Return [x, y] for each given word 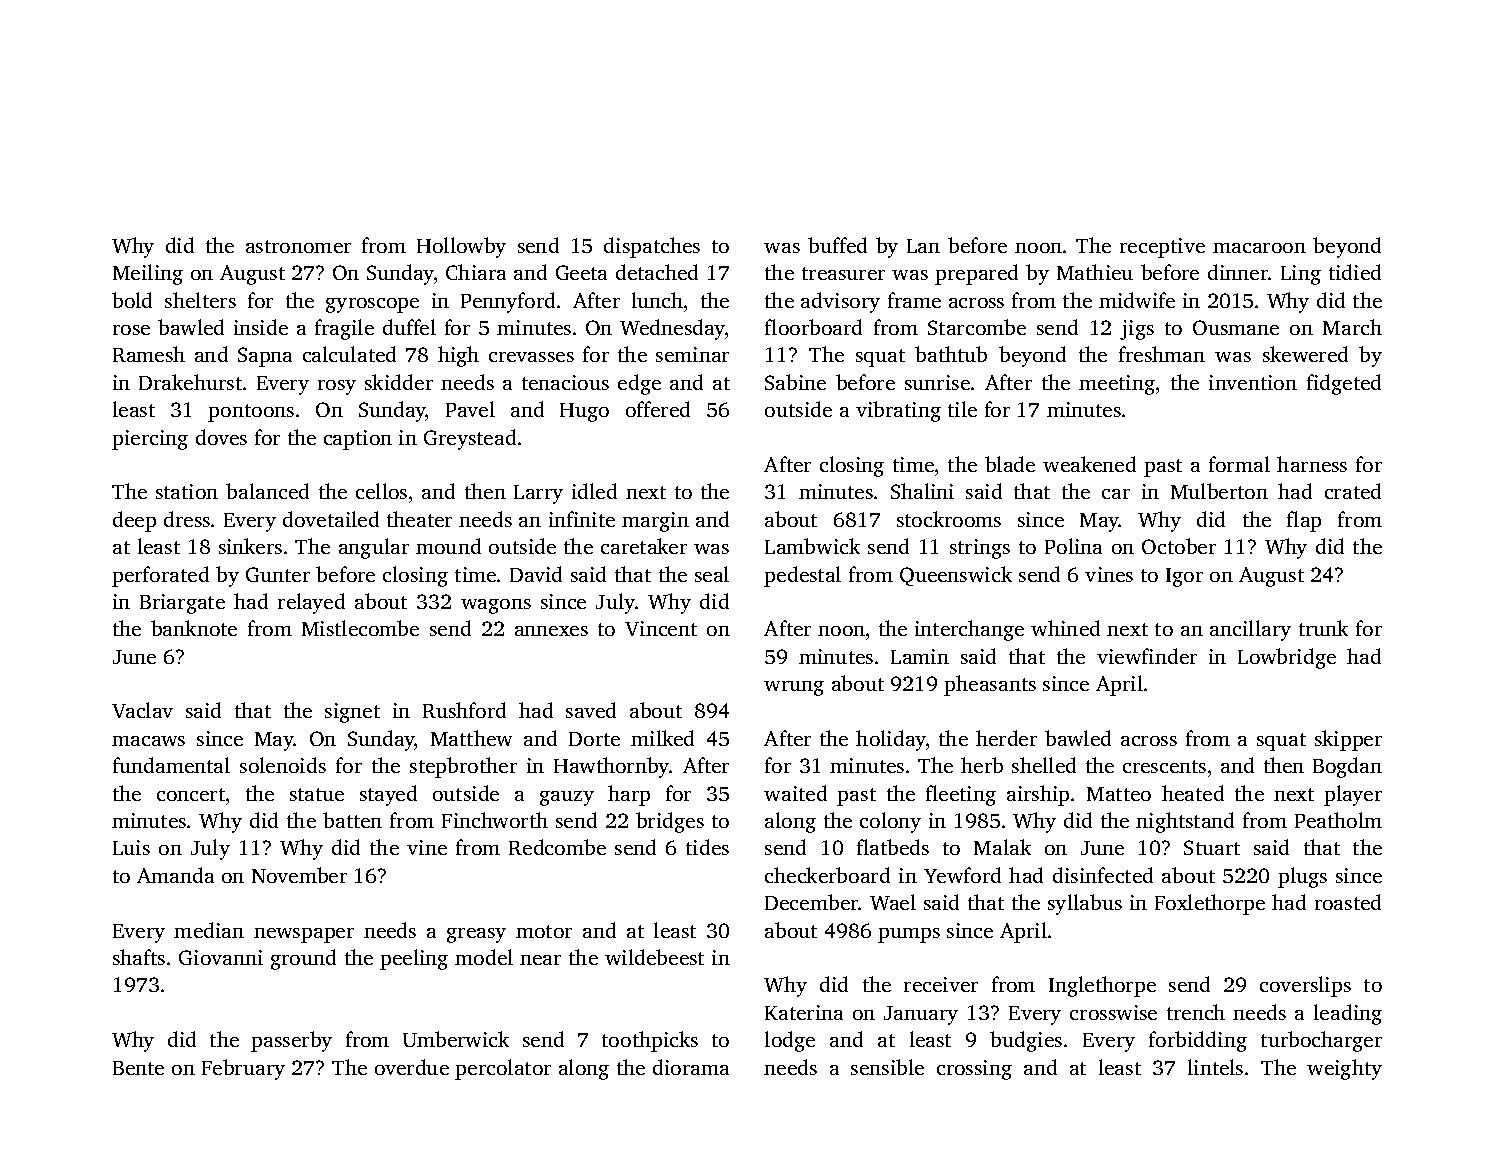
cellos [381, 491]
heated [1193, 793]
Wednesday [672, 329]
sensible [887, 1067]
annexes [551, 631]
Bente [138, 1068]
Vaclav [142, 710]
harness [1312, 464]
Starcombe [977, 327]
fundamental [171, 765]
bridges [670, 822]
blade [1010, 464]
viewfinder [1147, 656]
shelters [200, 300]
